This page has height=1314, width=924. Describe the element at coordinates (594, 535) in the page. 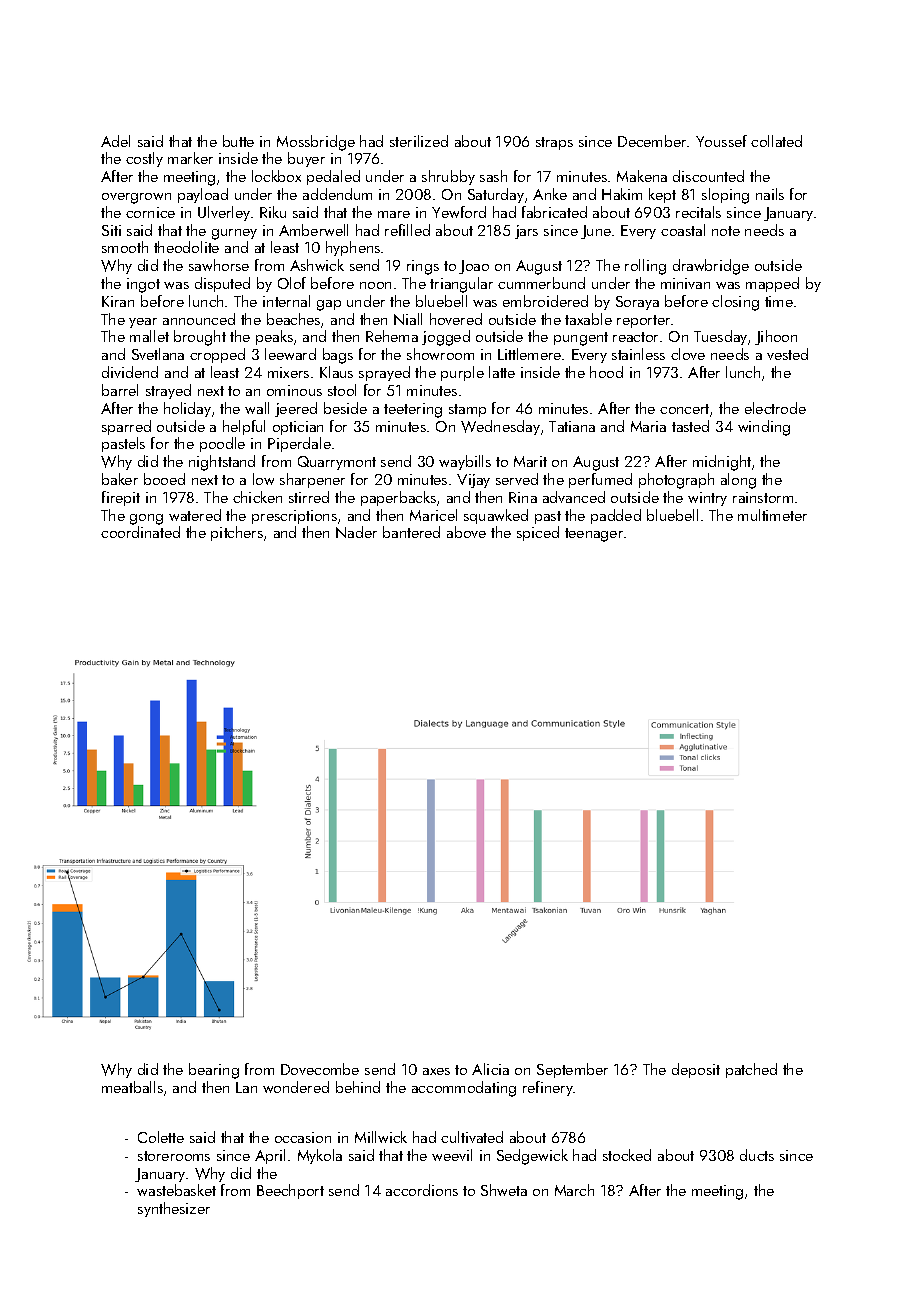

I see `teenager` at that location.
